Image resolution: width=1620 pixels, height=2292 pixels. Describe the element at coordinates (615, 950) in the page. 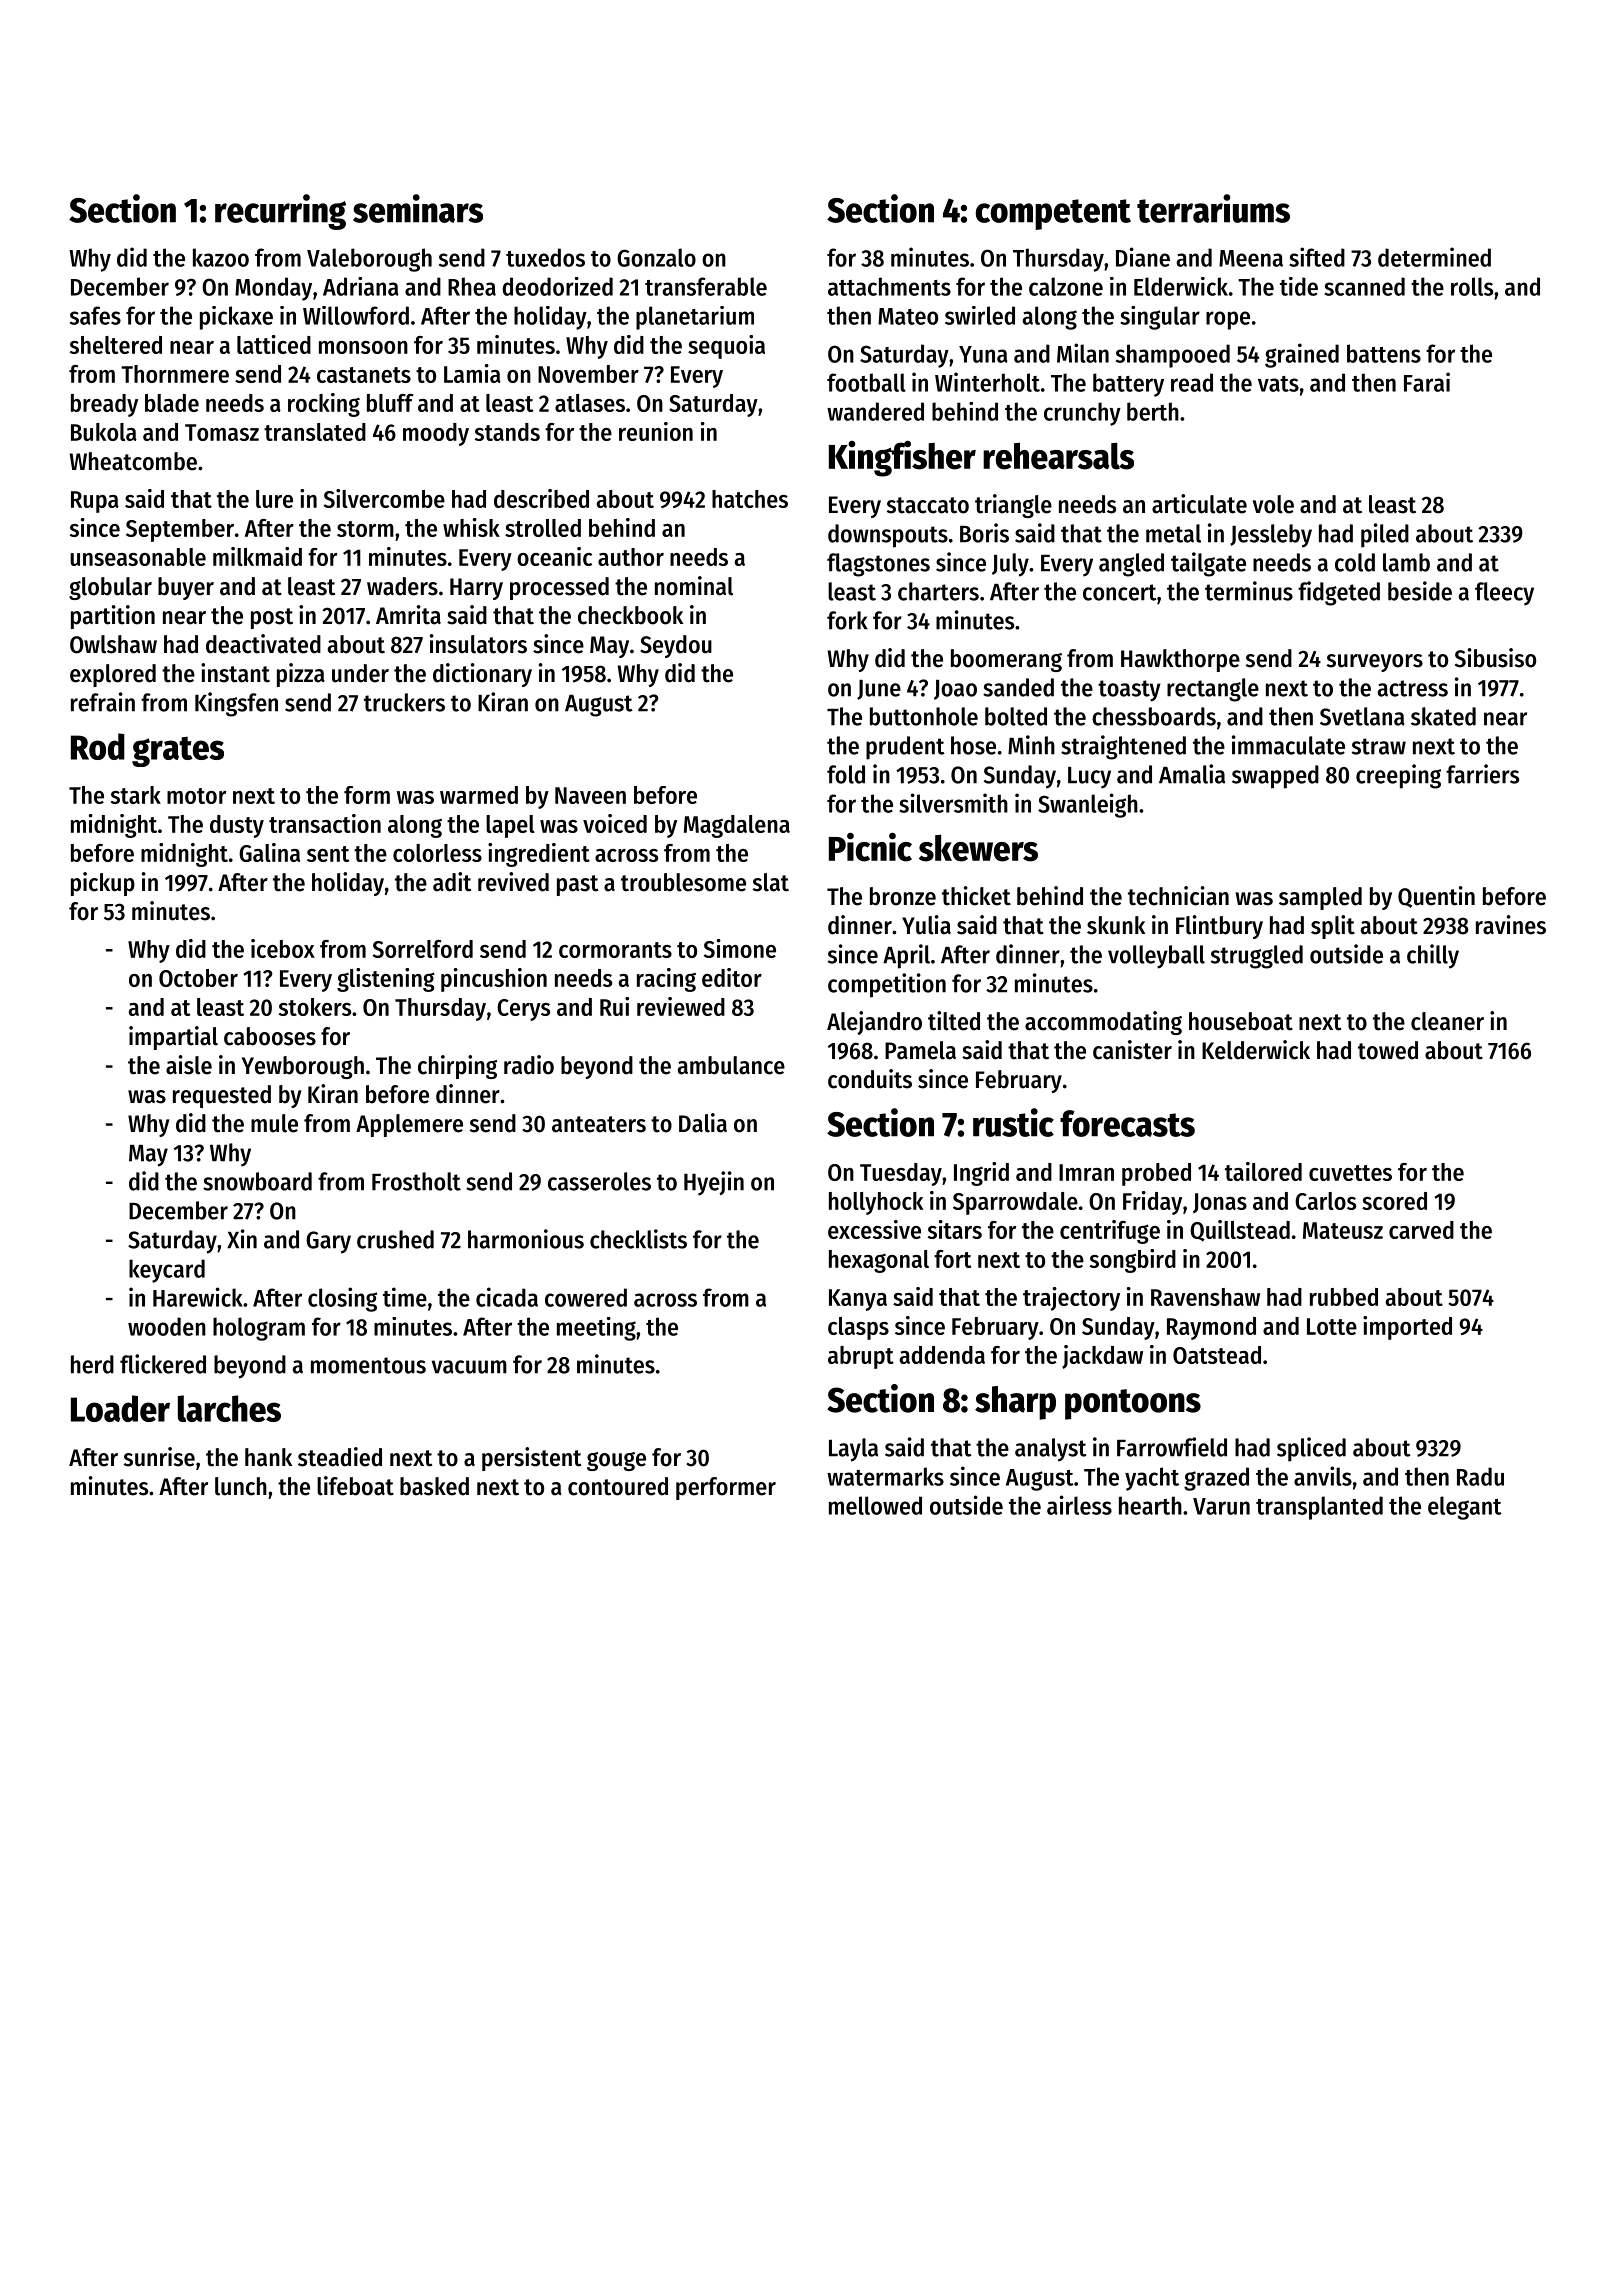

I see `cormorants` at that location.
